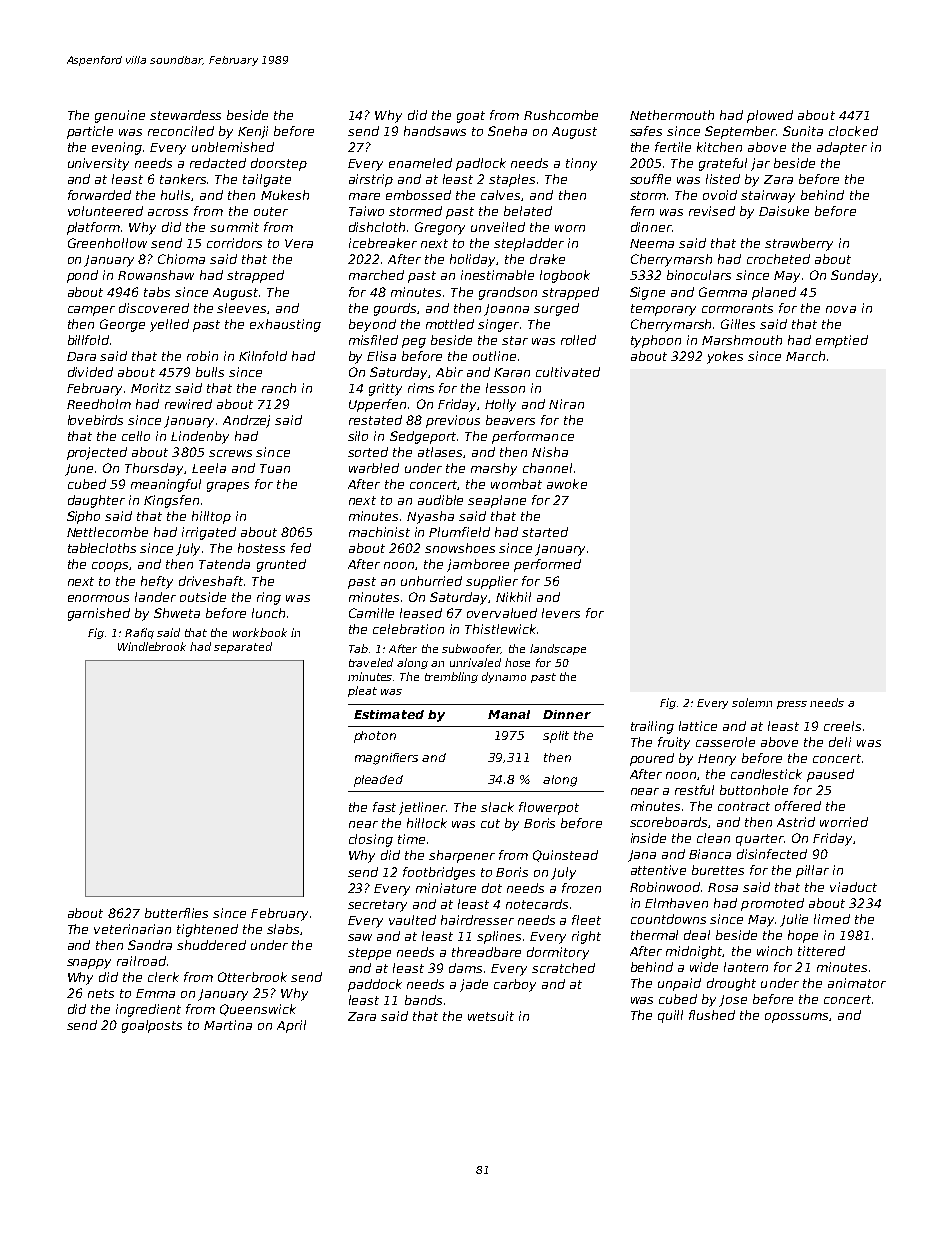  What do you see at coordinates (567, 484) in the screenshot?
I see `awoke` at bounding box center [567, 484].
